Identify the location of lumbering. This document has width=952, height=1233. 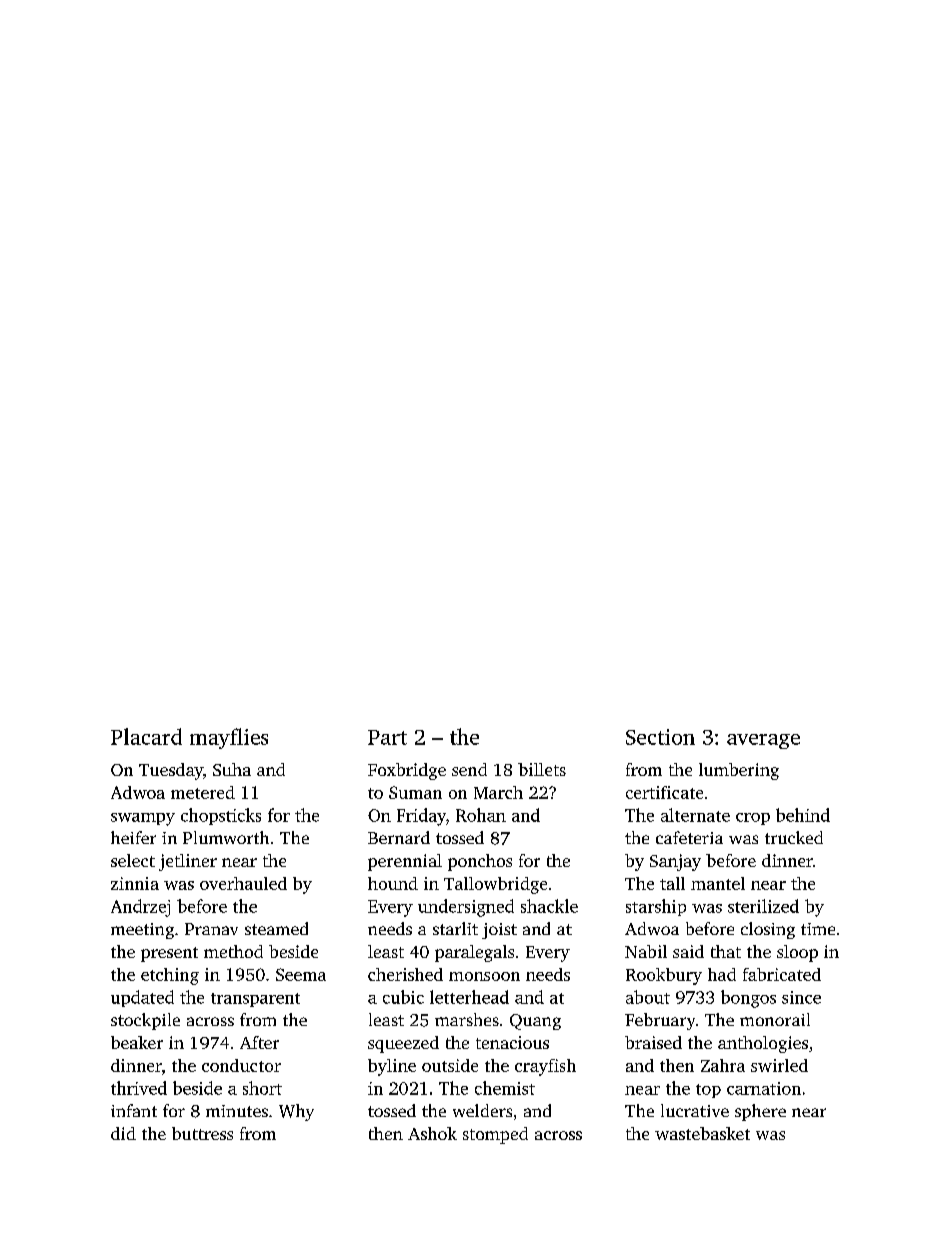
(739, 771).
